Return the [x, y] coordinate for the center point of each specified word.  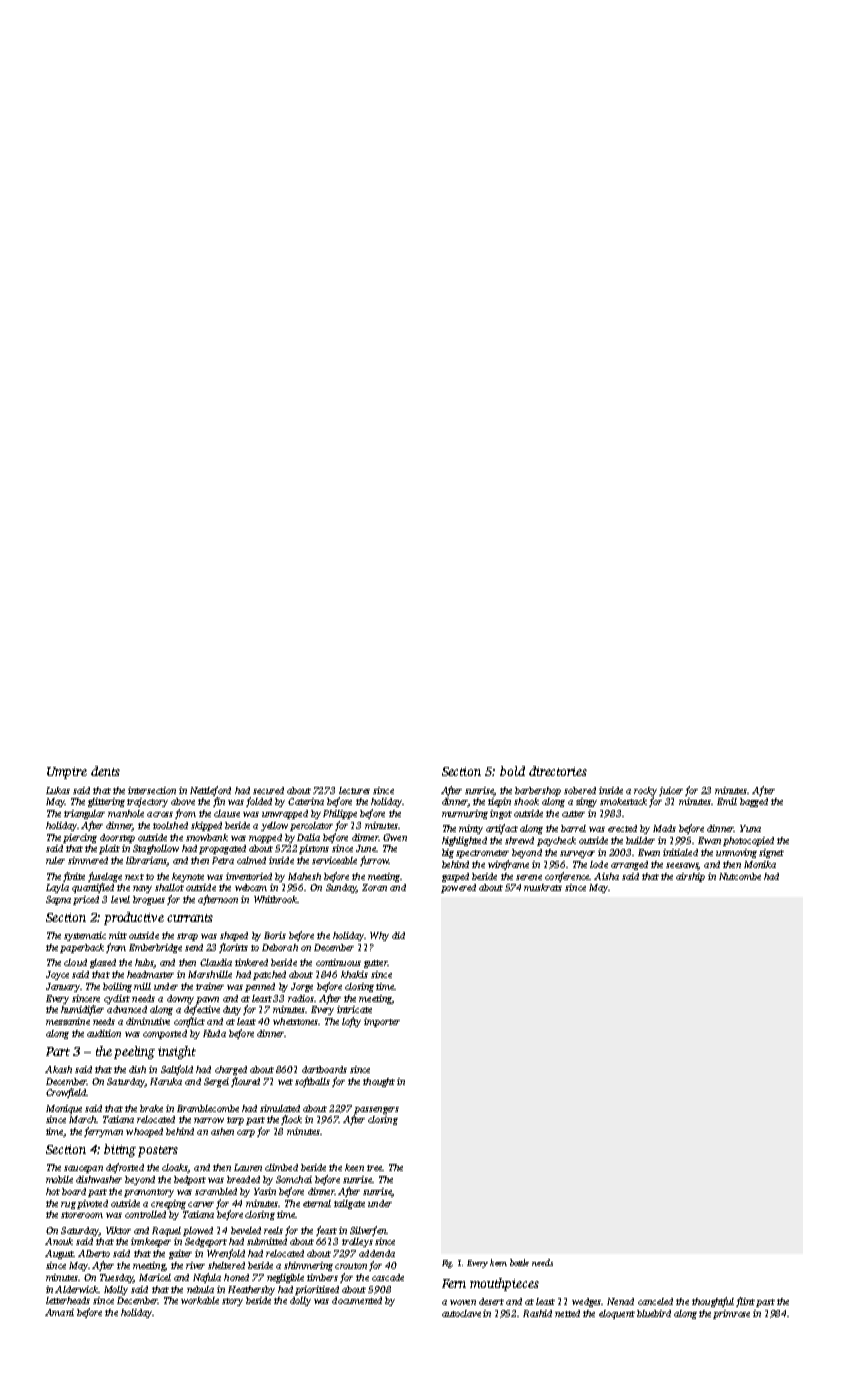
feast [326, 1231]
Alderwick [77, 1289]
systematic [85, 936]
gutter [375, 964]
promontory [149, 1193]
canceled [655, 1301]
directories [558, 771]
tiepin [499, 802]
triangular [84, 814]
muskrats [543, 887]
